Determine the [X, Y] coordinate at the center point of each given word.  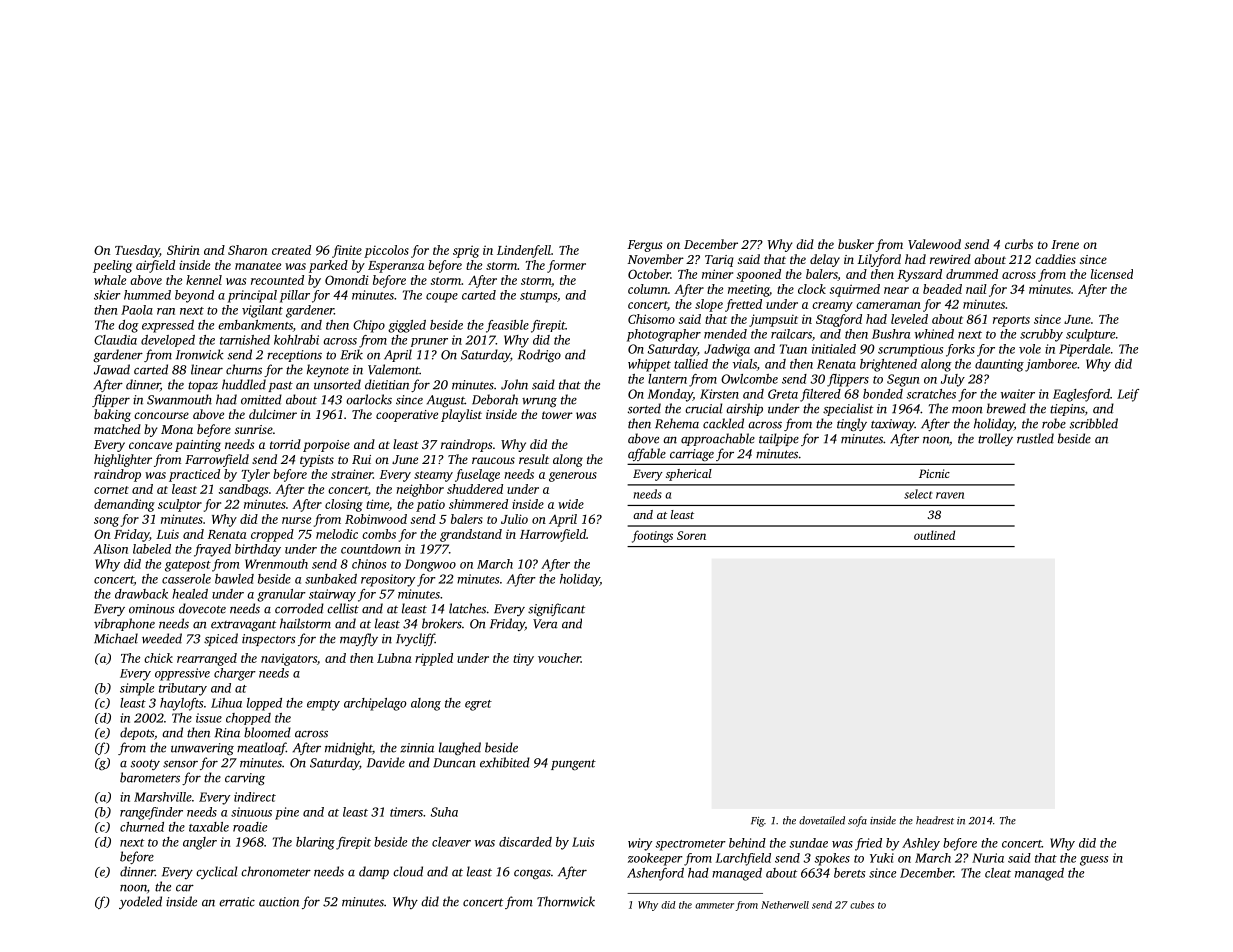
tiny [523, 659]
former [566, 266]
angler [200, 843]
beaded [942, 289]
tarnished [245, 340]
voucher [559, 658]
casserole [186, 579]
